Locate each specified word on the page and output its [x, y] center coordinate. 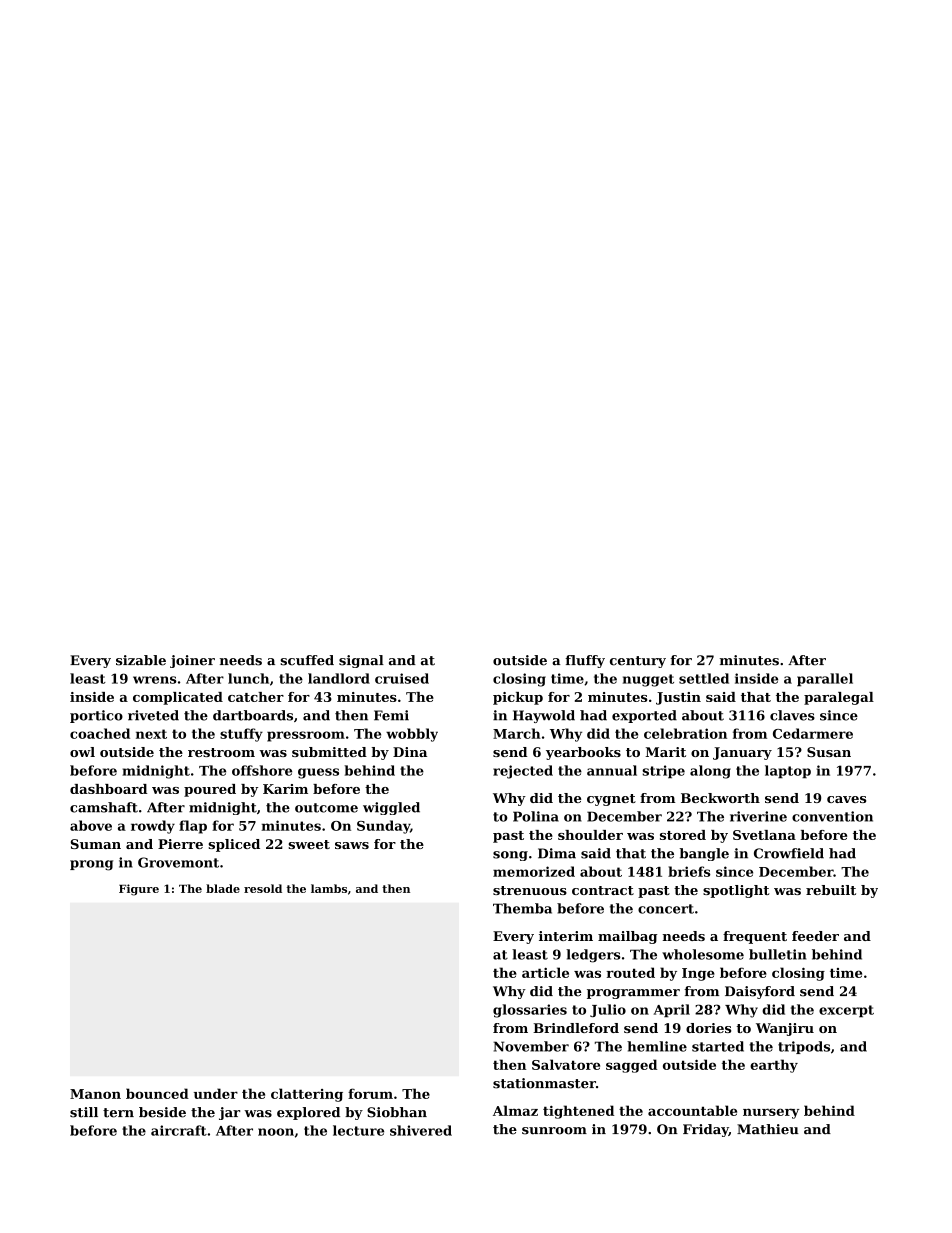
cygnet [611, 800]
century [638, 662]
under [216, 1093]
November [531, 1046]
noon [276, 1132]
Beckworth [720, 798]
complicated [178, 698]
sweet [309, 844]
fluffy [585, 661]
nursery [771, 1113]
